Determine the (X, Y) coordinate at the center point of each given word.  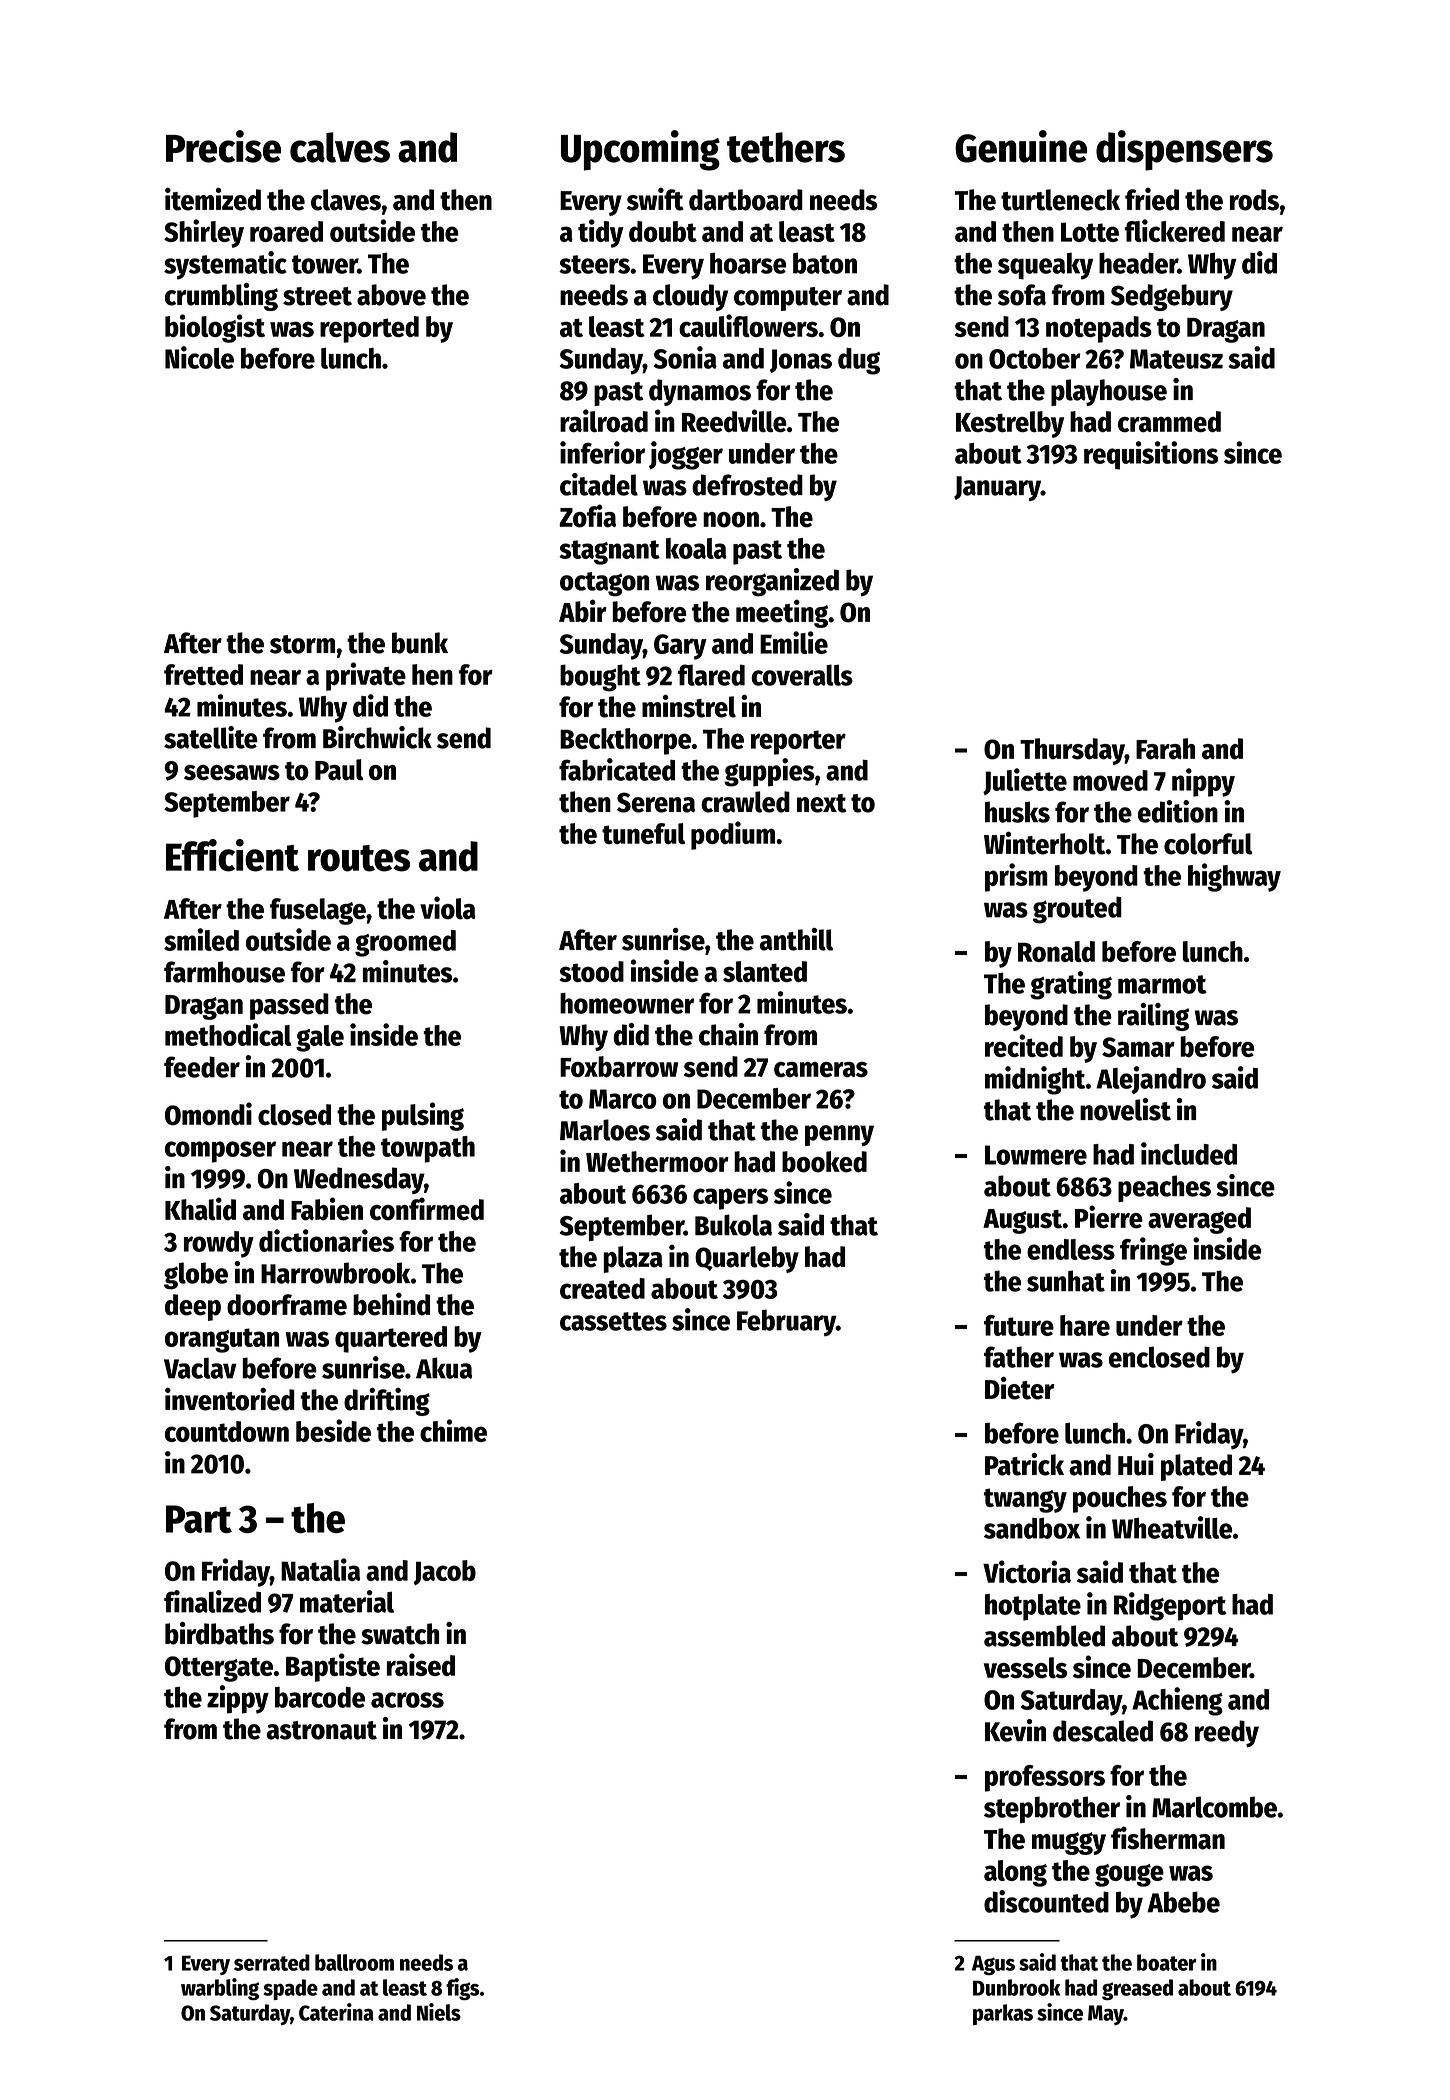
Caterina (336, 2012)
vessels (1025, 1668)
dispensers (1184, 150)
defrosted (747, 485)
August (1022, 1221)
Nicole (199, 357)
